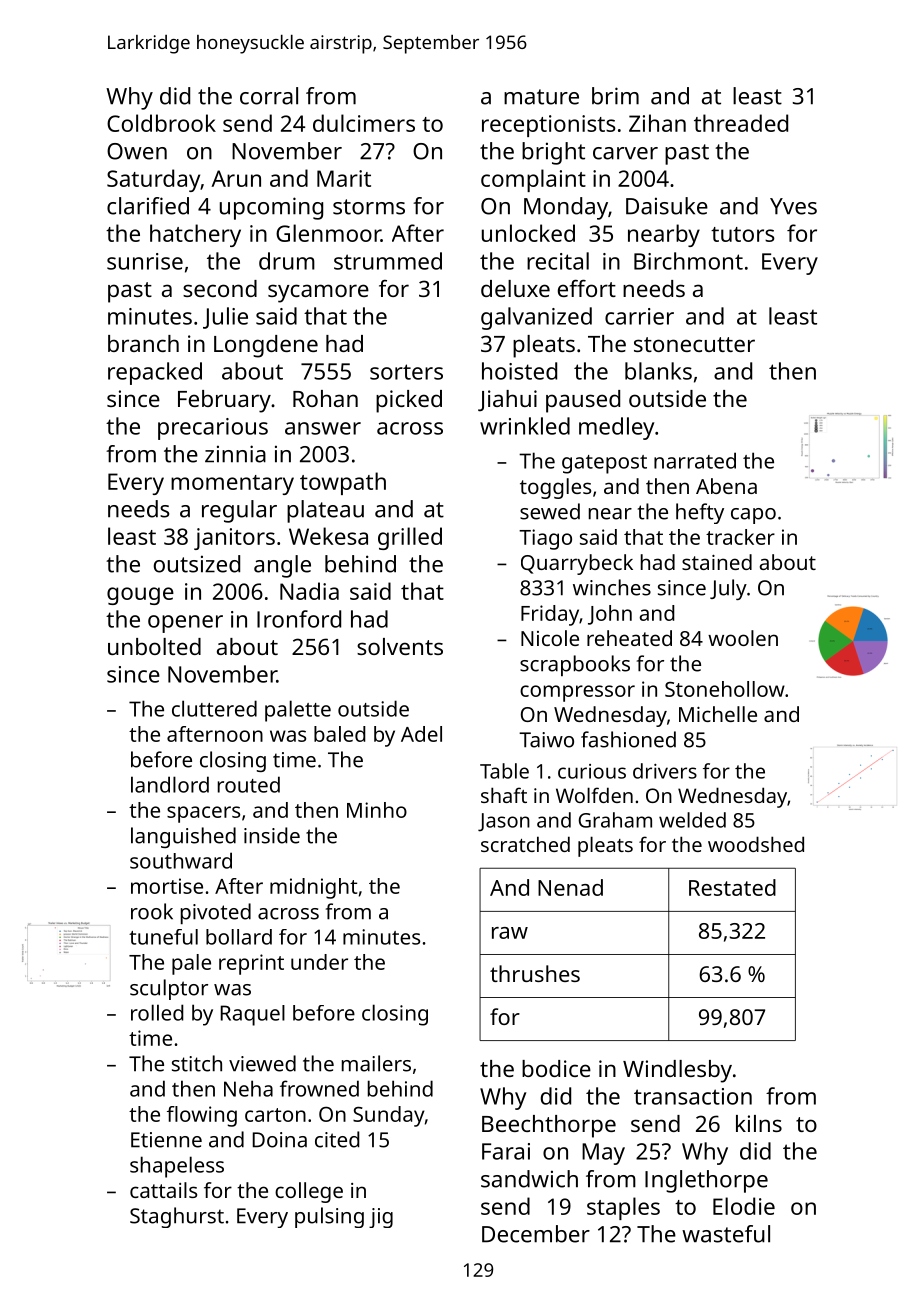 The image size is (924, 1311). What do you see at coordinates (756, 844) in the page?
I see `woodshed` at bounding box center [756, 844].
